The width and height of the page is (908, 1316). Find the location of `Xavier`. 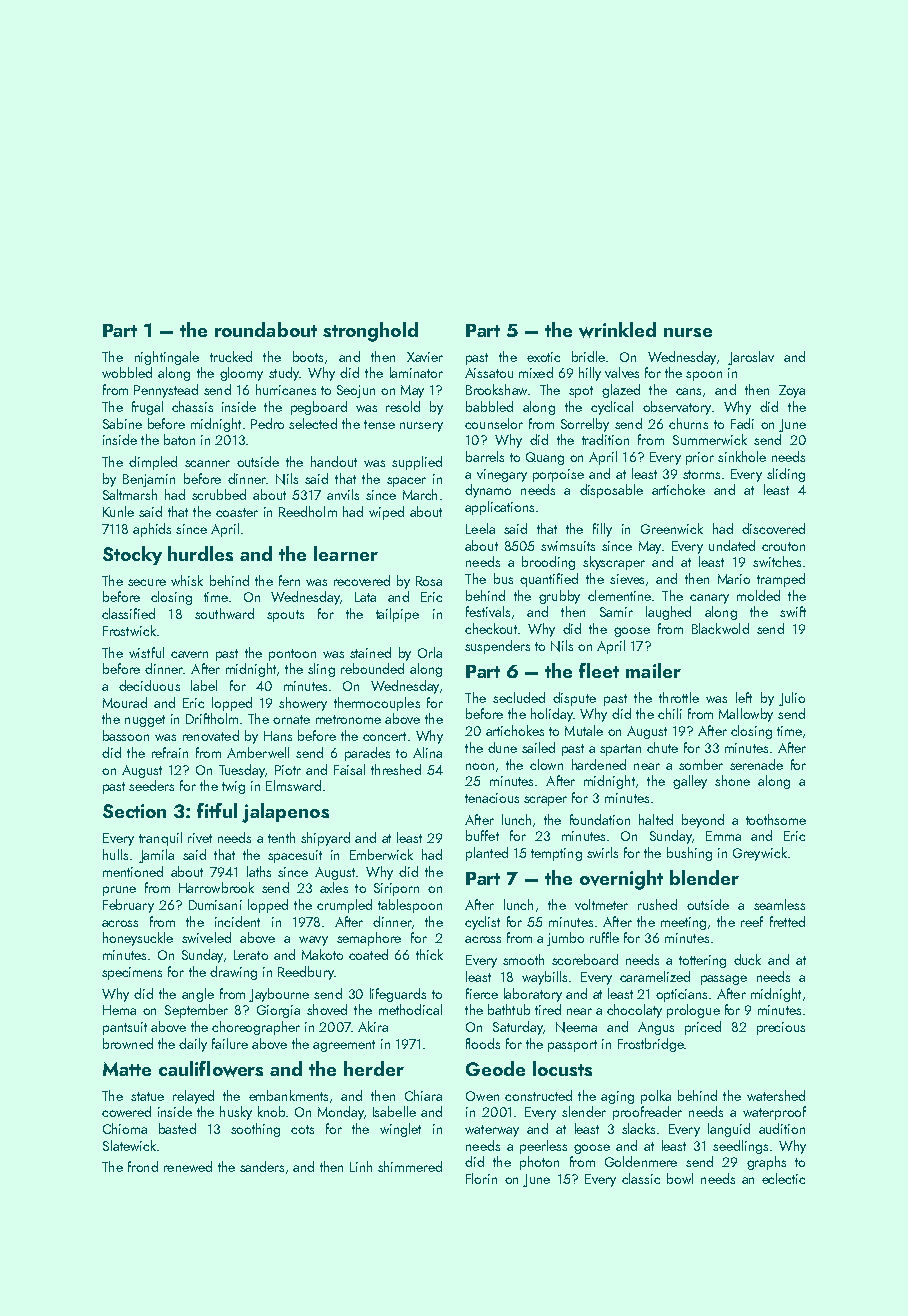

Xavier is located at coordinates (425, 357).
